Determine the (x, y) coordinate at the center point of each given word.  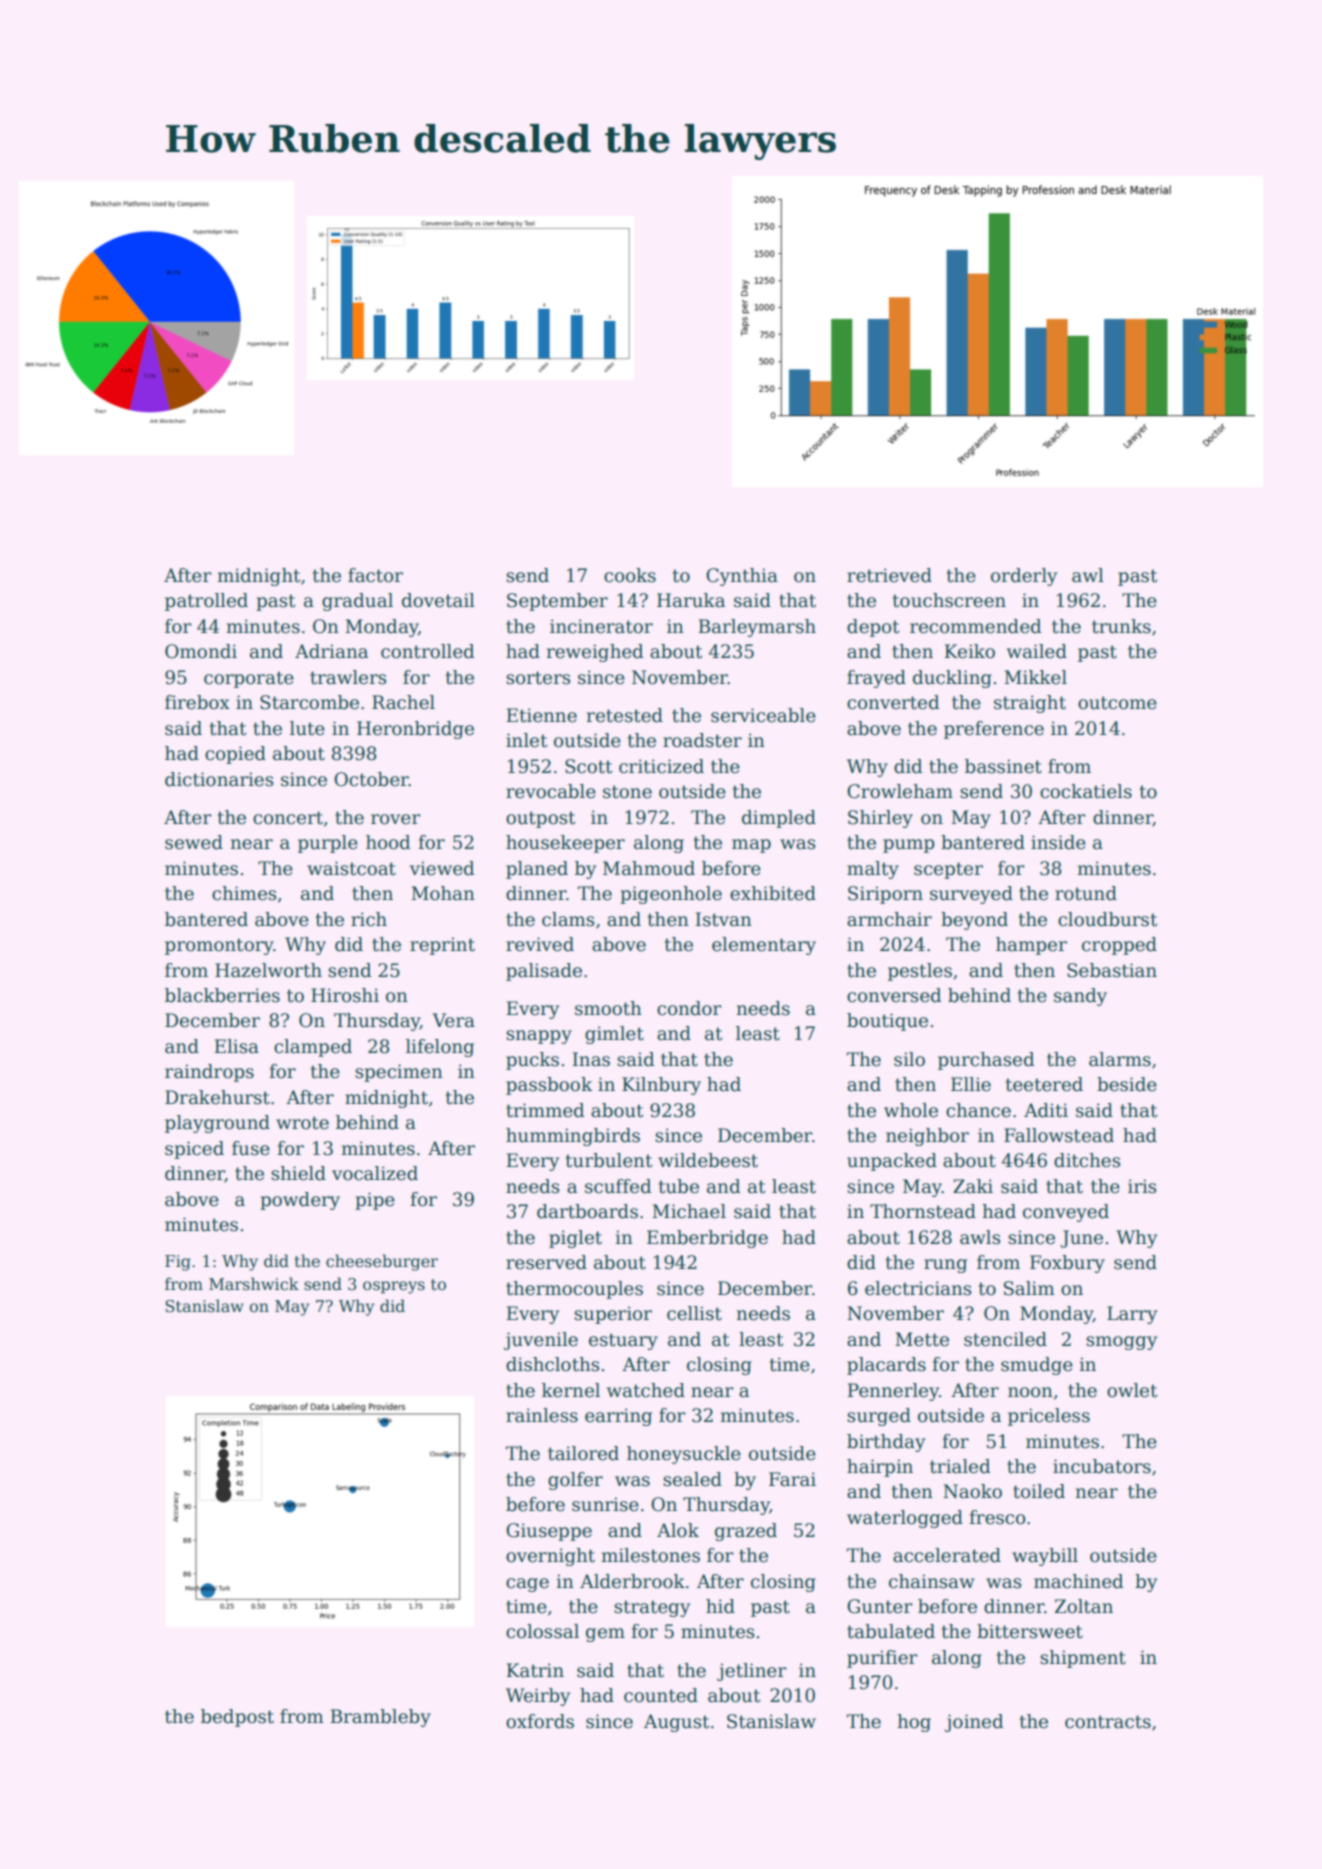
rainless (542, 1415)
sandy (1080, 997)
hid (720, 1606)
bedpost (237, 1718)
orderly (1024, 577)
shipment (1083, 1659)
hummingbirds (573, 1137)
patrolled (206, 602)
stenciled (1005, 1339)
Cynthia (742, 577)
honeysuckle (684, 1455)
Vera (454, 1020)
